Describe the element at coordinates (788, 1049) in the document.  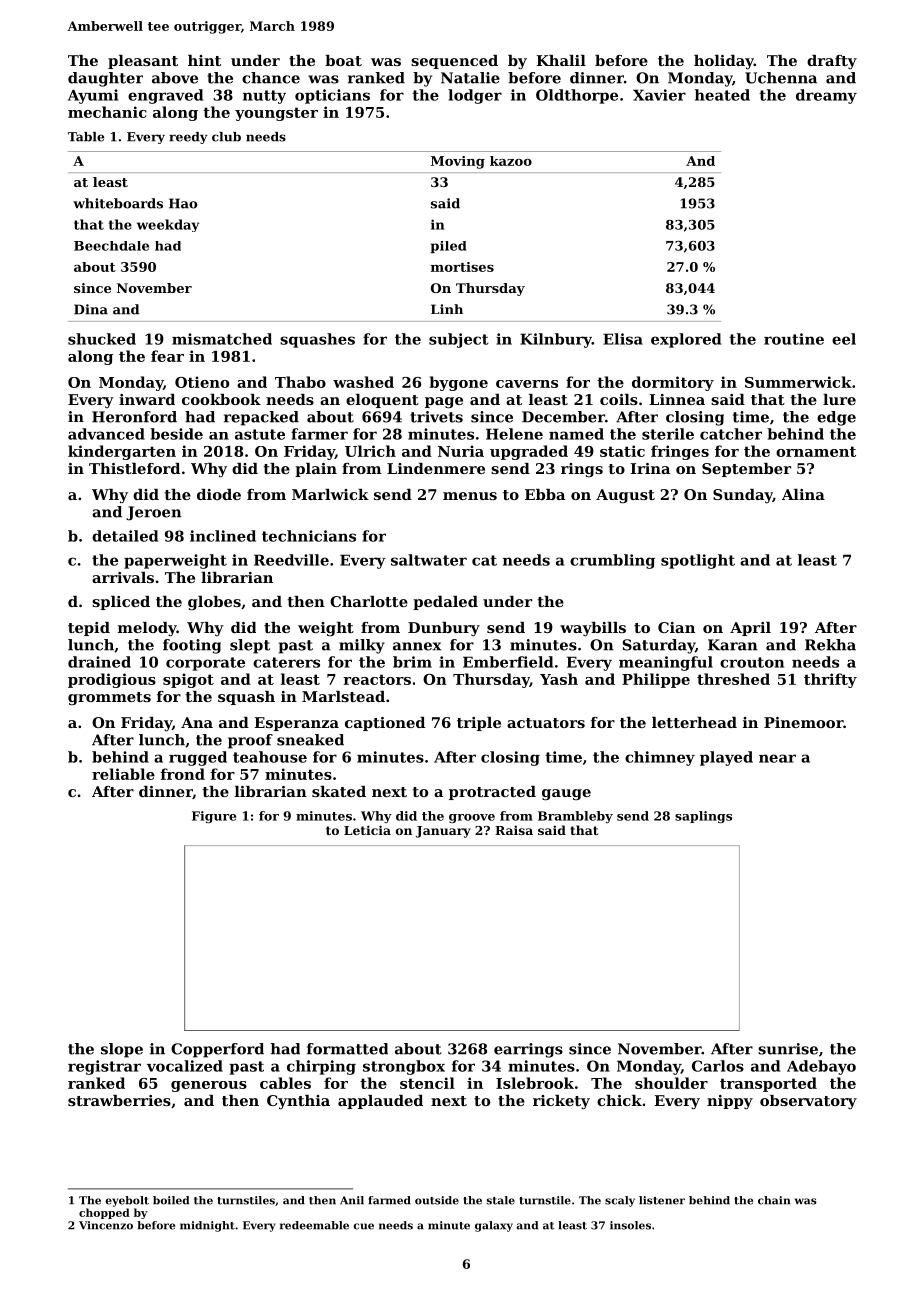
I see `sunrise` at that location.
